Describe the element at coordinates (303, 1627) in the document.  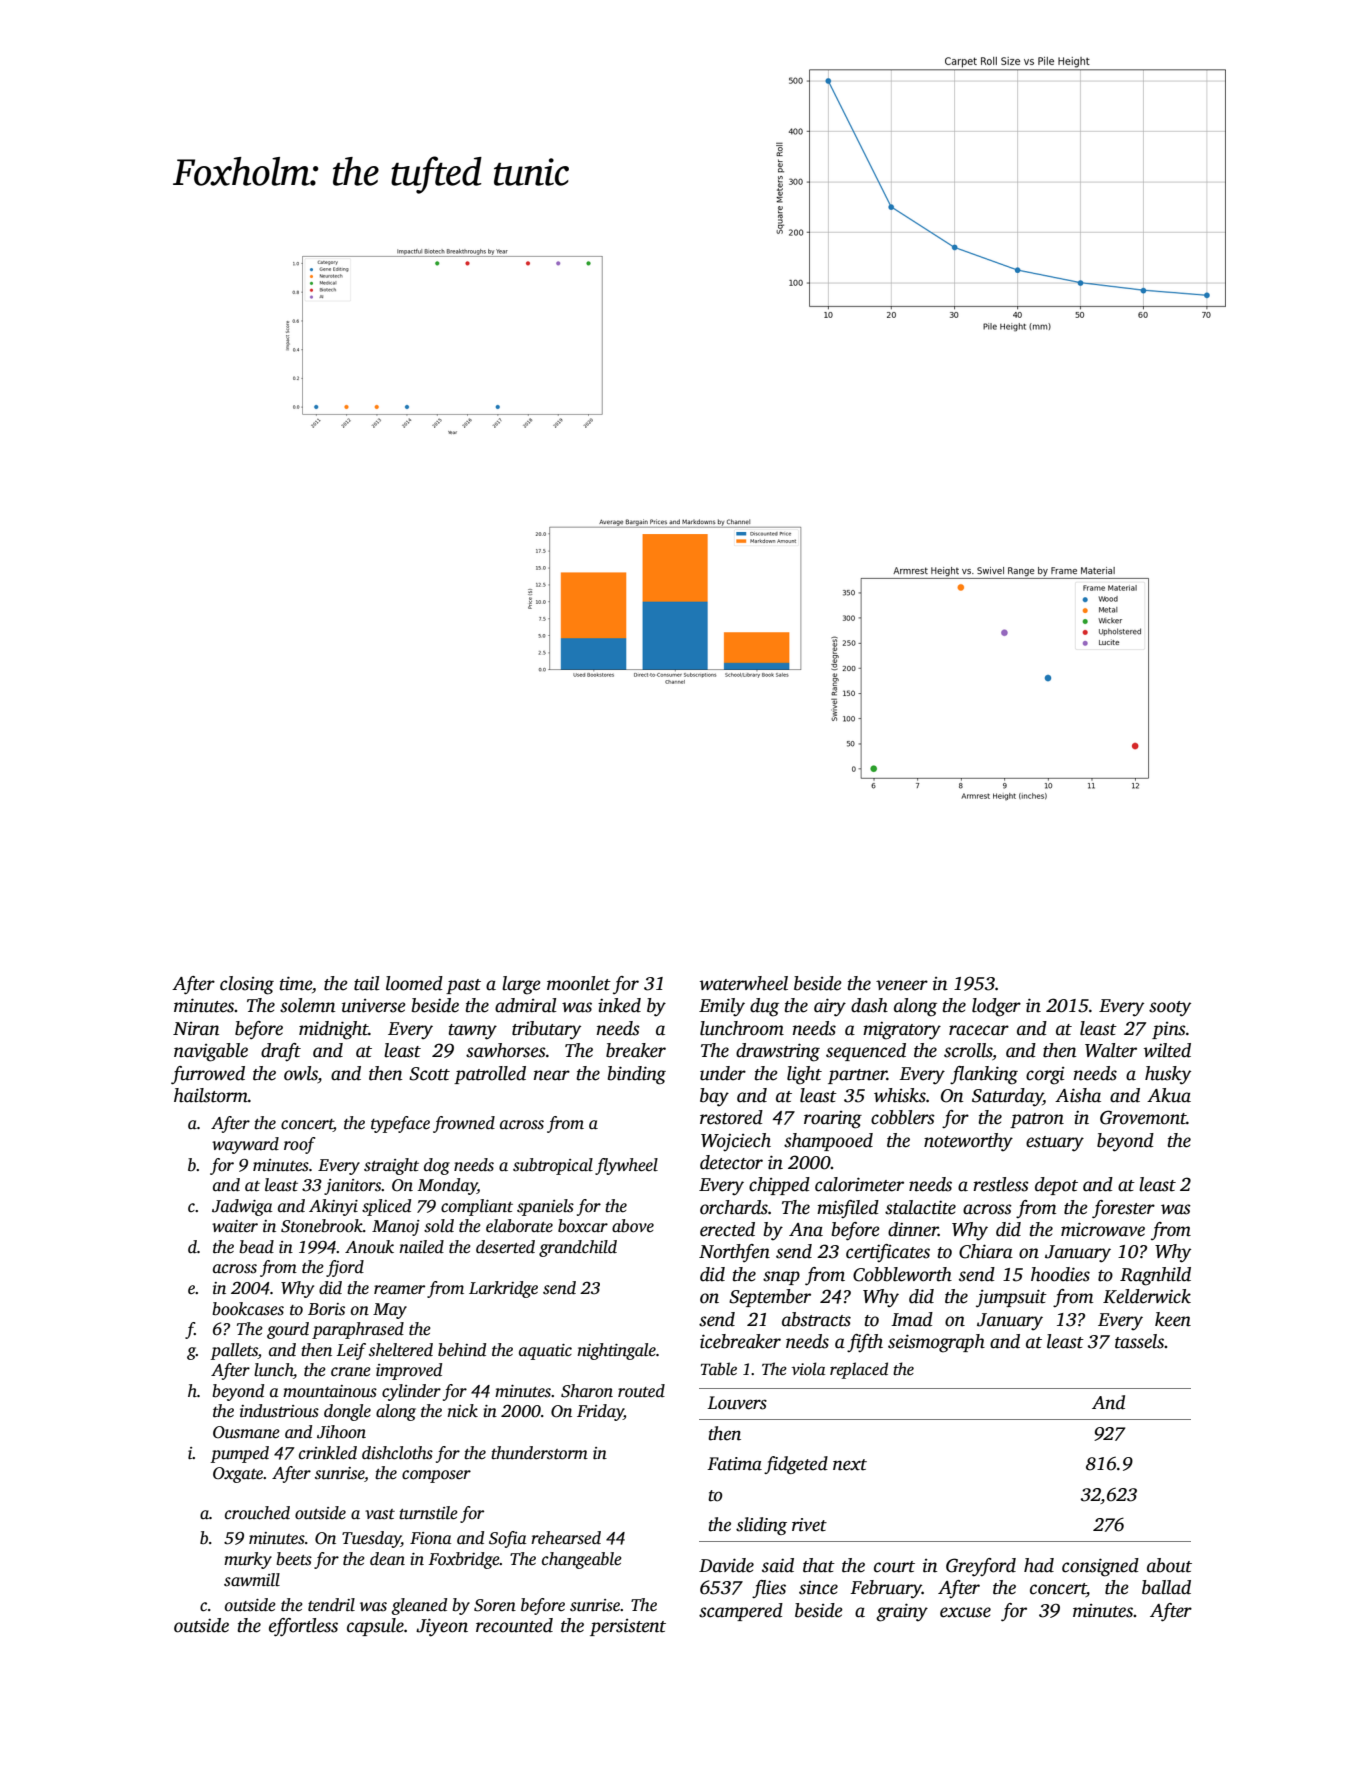
I see `effortless` at that location.
